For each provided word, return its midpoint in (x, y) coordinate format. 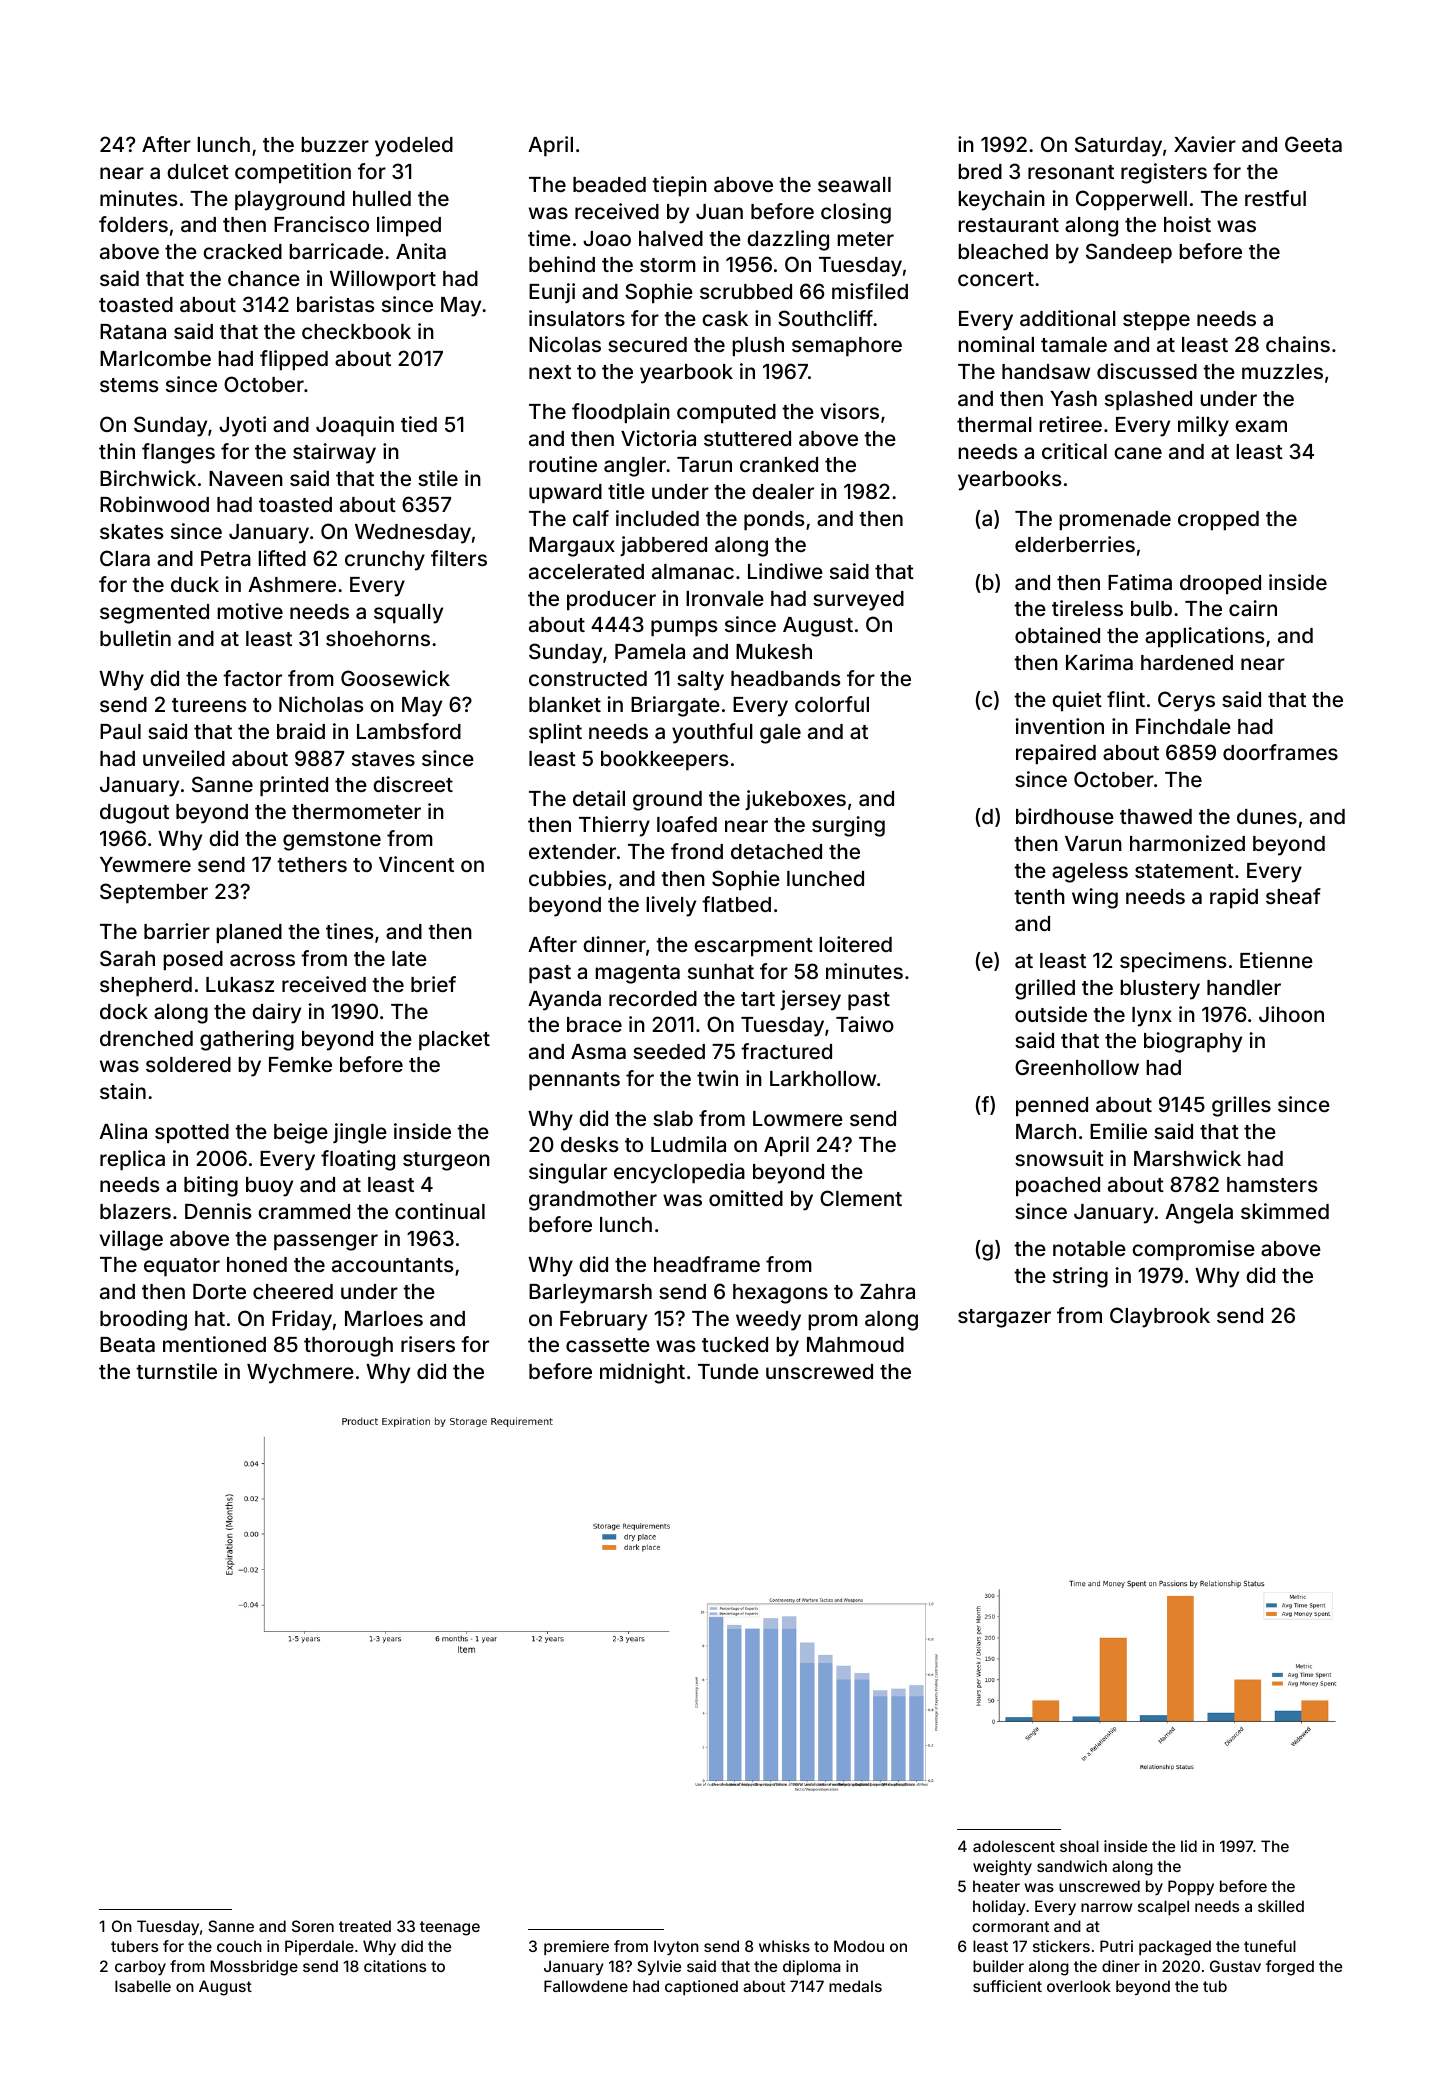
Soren (313, 1926)
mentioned (214, 1344)
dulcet (198, 171)
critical (1074, 451)
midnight (642, 1373)
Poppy (1191, 1887)
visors (849, 411)
